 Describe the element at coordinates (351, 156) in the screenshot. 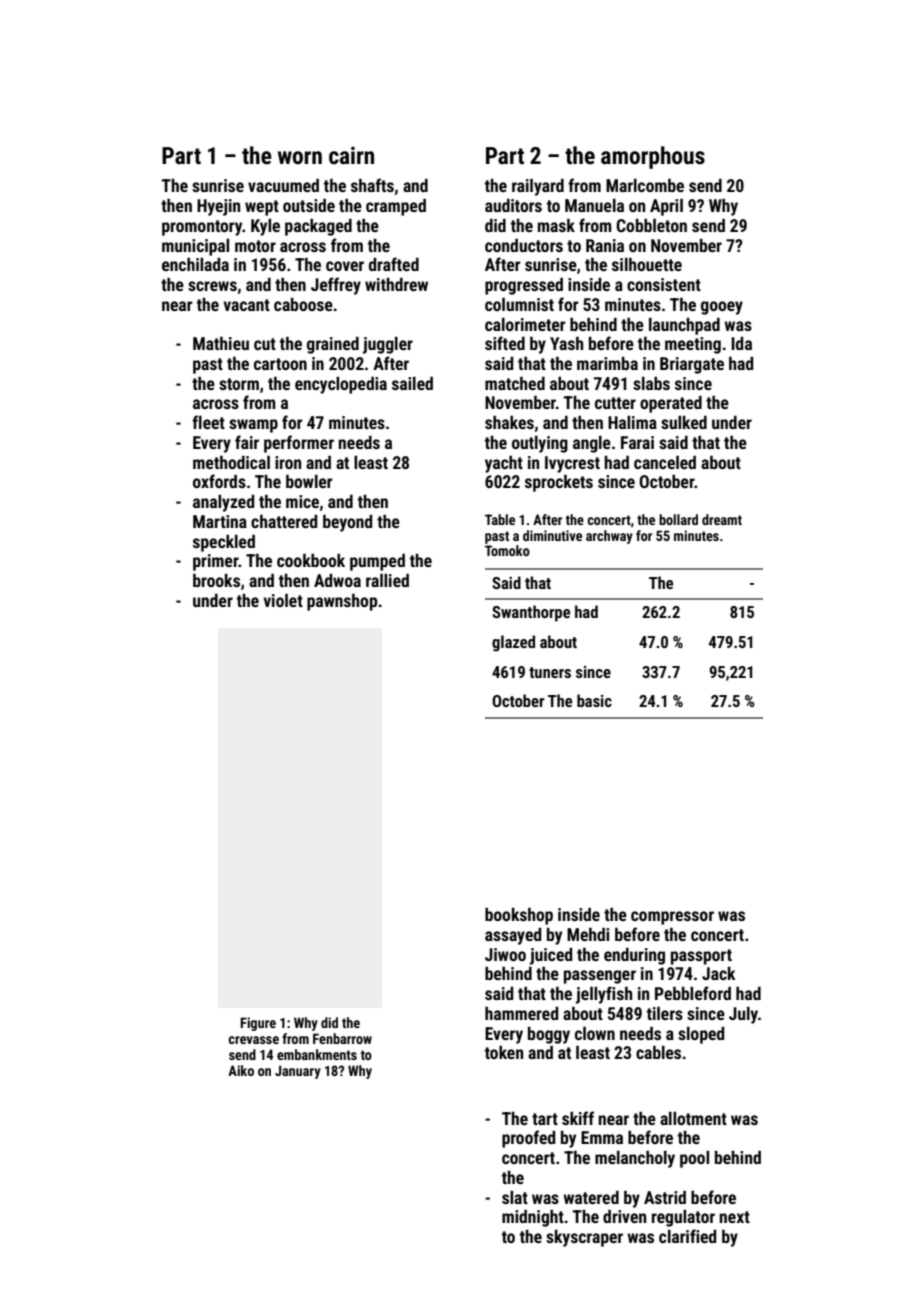

I see `cairn` at that location.
